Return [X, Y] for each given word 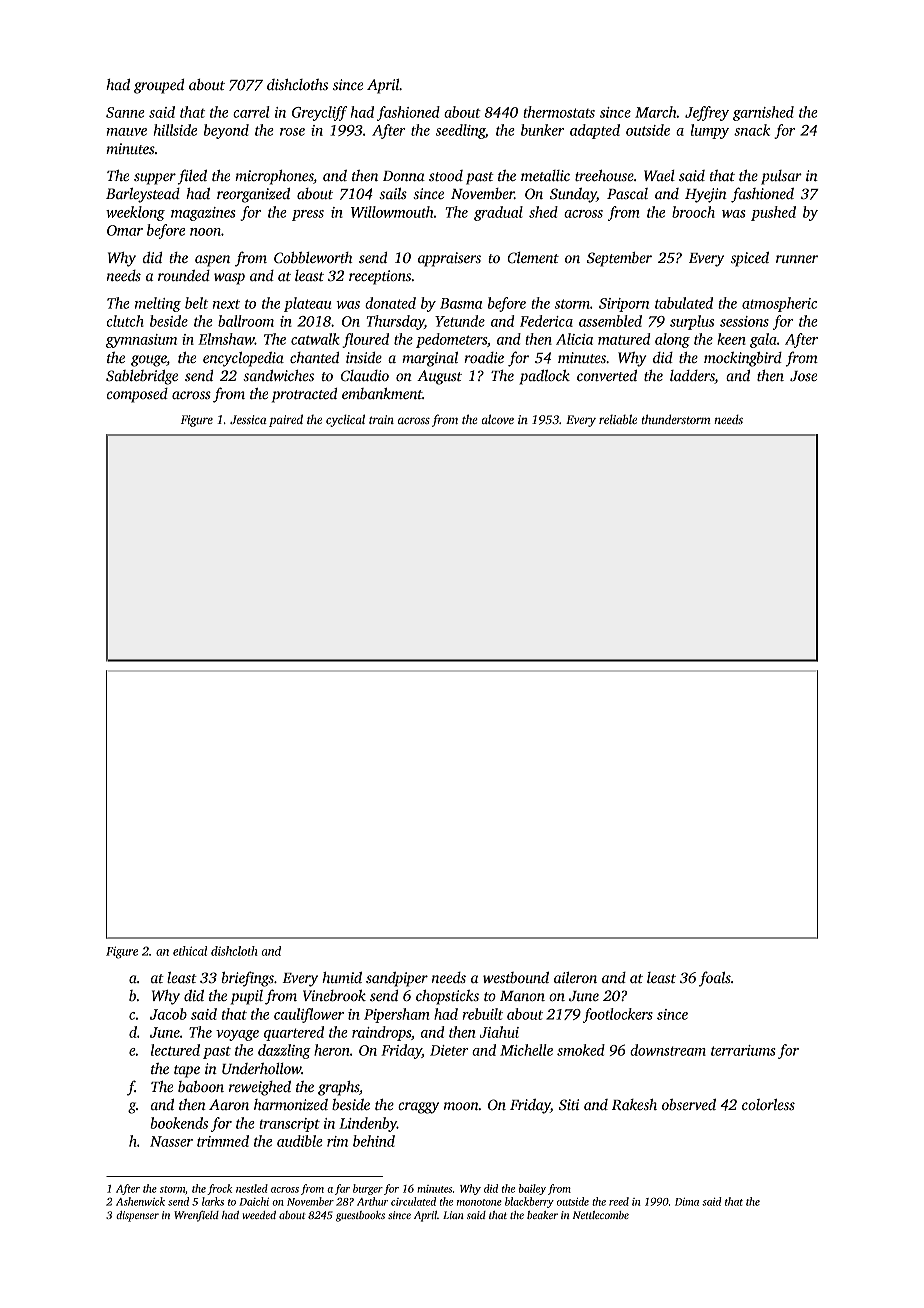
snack [752, 130]
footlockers [618, 1015]
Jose [803, 376]
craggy [418, 1108]
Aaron [229, 1104]
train [381, 419]
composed [137, 395]
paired [286, 420]
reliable [618, 419]
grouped [159, 86]
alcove [497, 419]
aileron [575, 977]
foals [715, 979]
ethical [190, 951]
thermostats [559, 112]
